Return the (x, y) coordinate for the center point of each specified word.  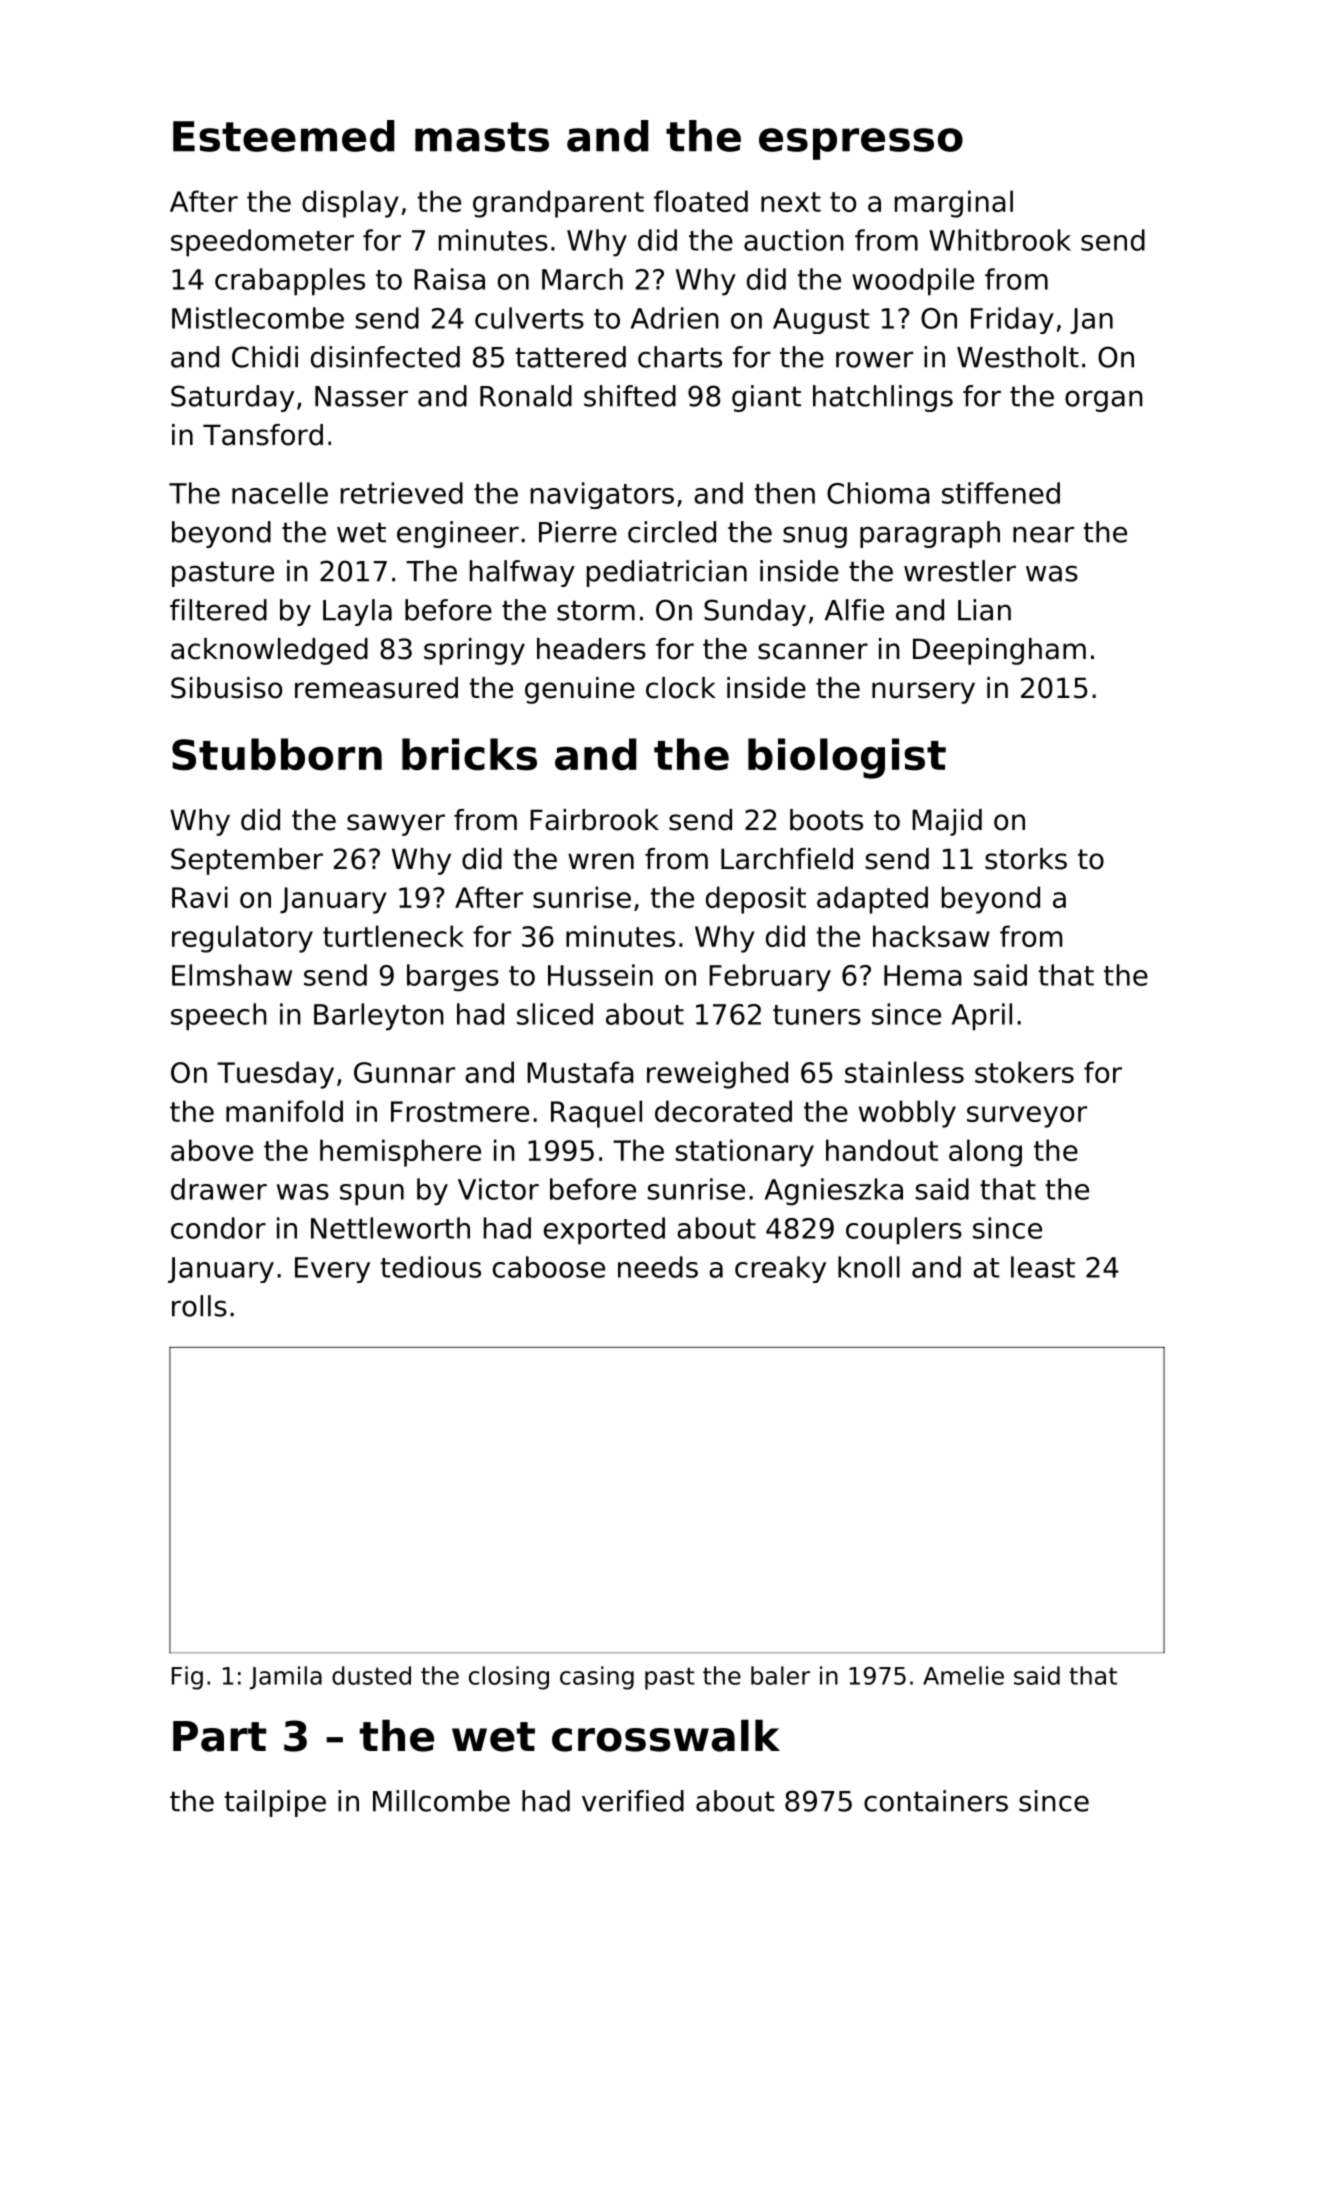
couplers (904, 1231)
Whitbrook (1000, 240)
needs (658, 1267)
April (982, 1017)
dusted (371, 1675)
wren (601, 861)
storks (1026, 859)
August (821, 321)
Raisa (449, 279)
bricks (469, 754)
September (247, 861)
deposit (756, 900)
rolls (199, 1306)
